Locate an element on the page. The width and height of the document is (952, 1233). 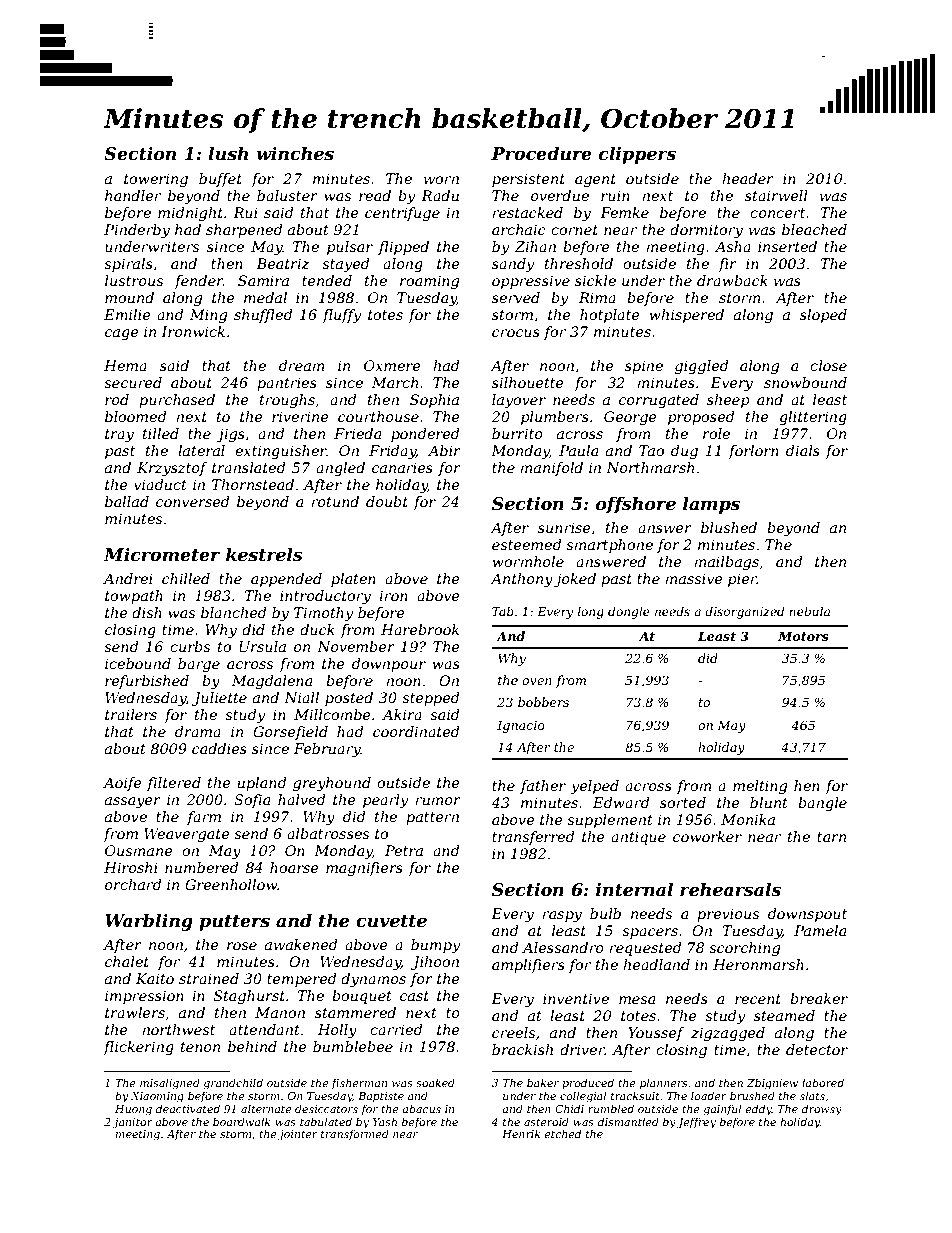
Anthony is located at coordinates (521, 580).
